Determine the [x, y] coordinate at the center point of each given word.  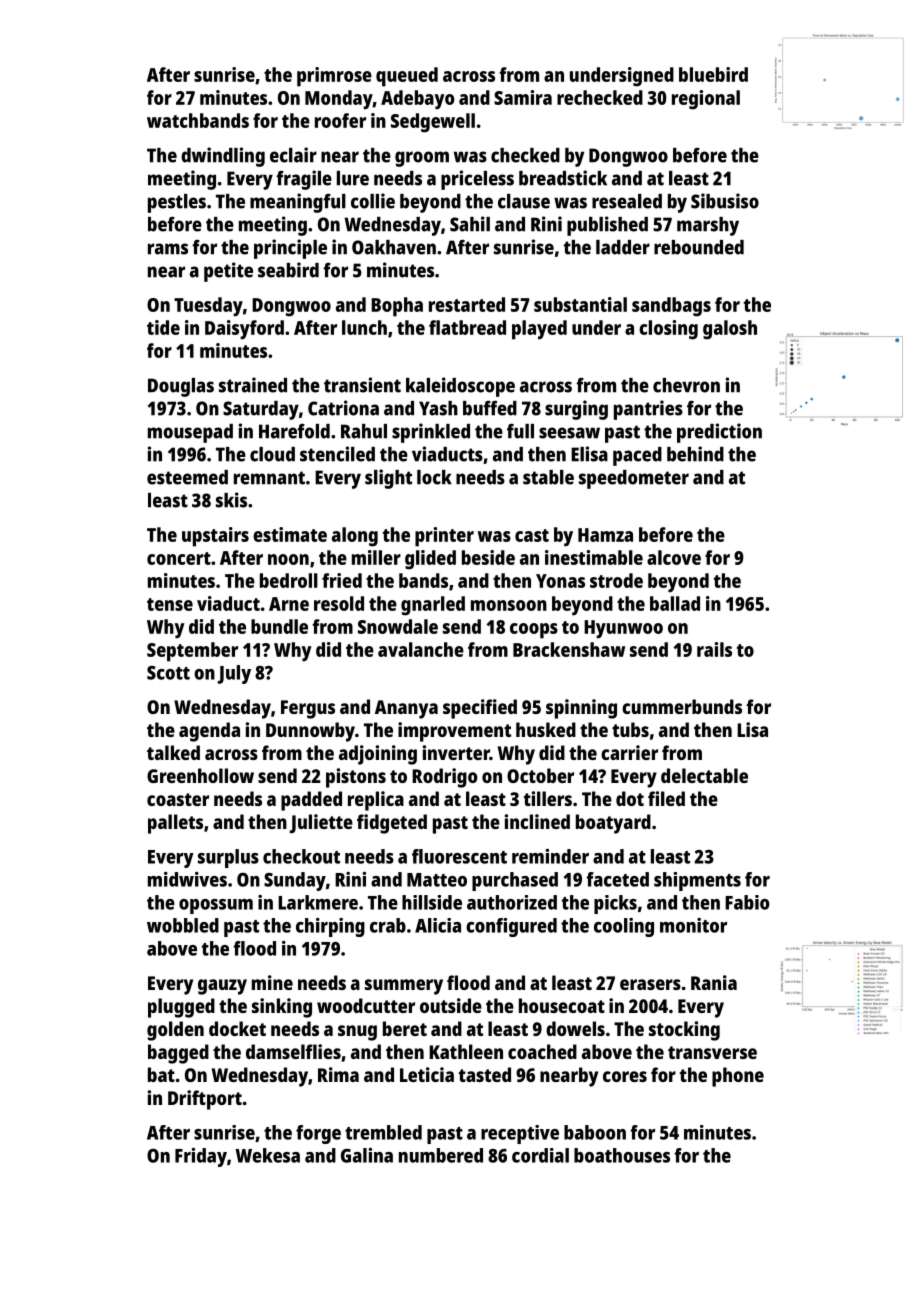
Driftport [205, 1100]
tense [170, 604]
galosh [730, 330]
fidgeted [392, 824]
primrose [334, 77]
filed [666, 798]
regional [706, 100]
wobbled [183, 925]
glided [430, 560]
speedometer [634, 479]
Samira [523, 97]
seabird [288, 270]
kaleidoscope [460, 387]
